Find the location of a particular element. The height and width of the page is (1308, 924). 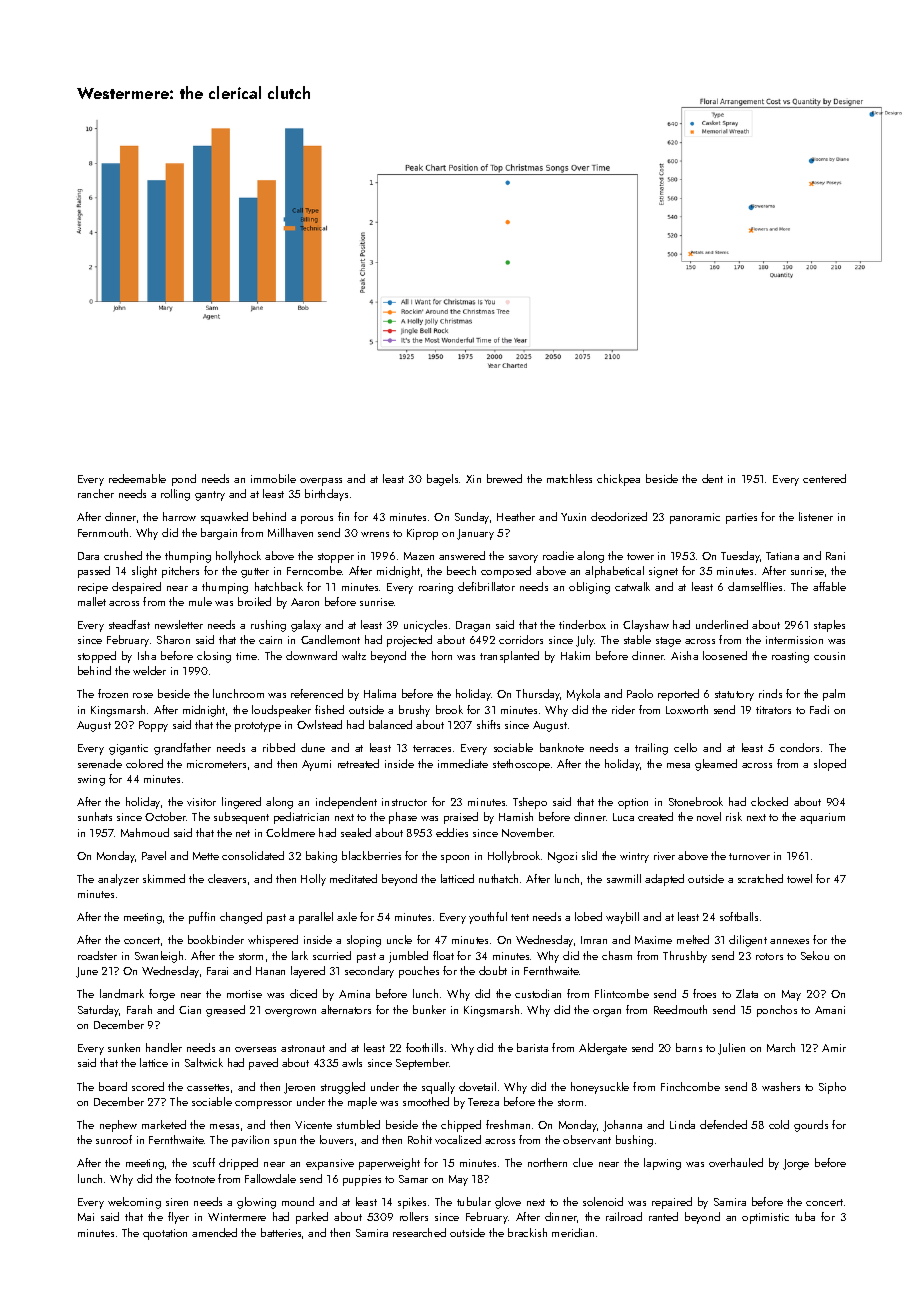

researched is located at coordinates (419, 1232).
